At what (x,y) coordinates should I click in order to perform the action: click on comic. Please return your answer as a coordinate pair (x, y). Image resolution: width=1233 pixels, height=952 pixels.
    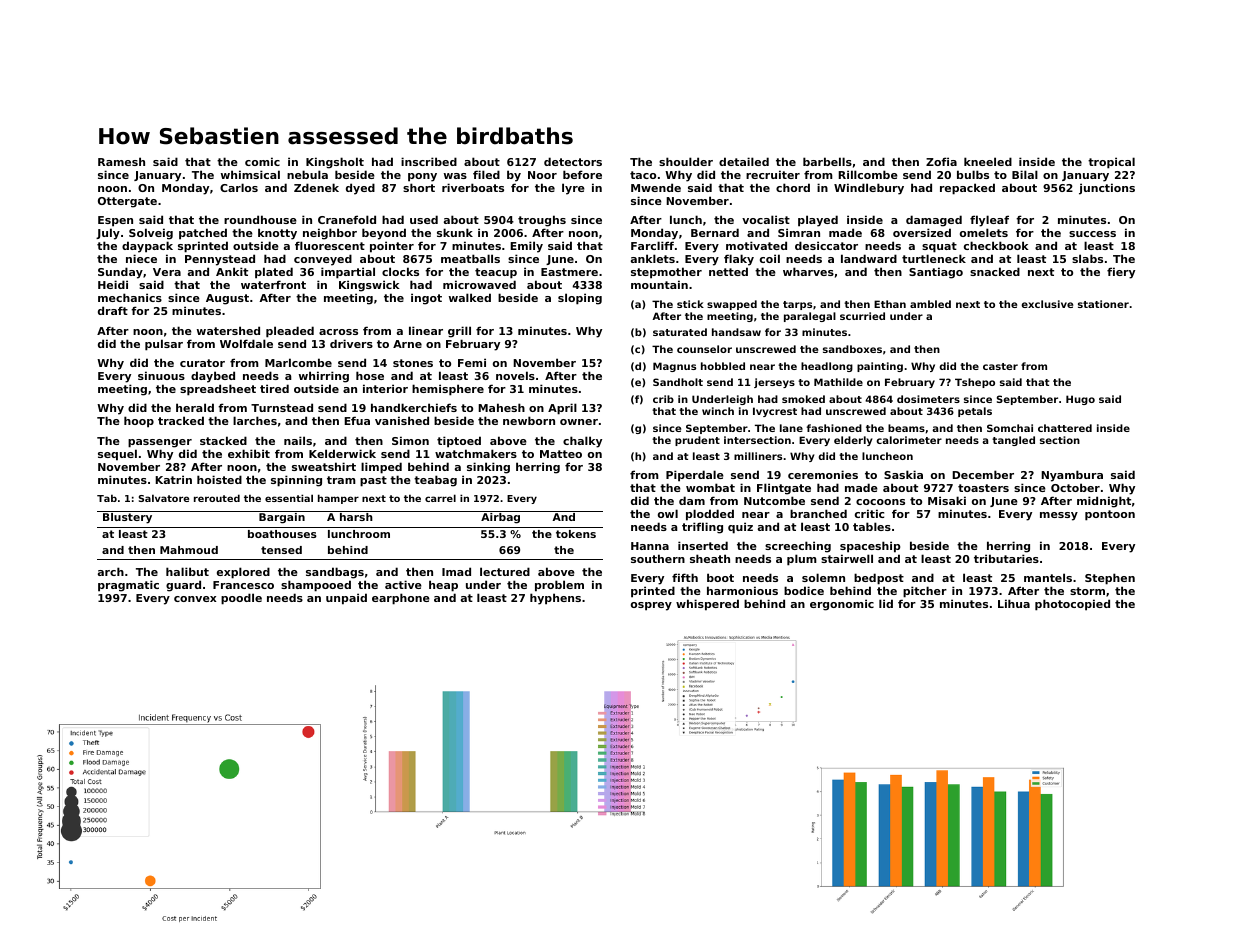
    Looking at the image, I should click on (262, 161).
